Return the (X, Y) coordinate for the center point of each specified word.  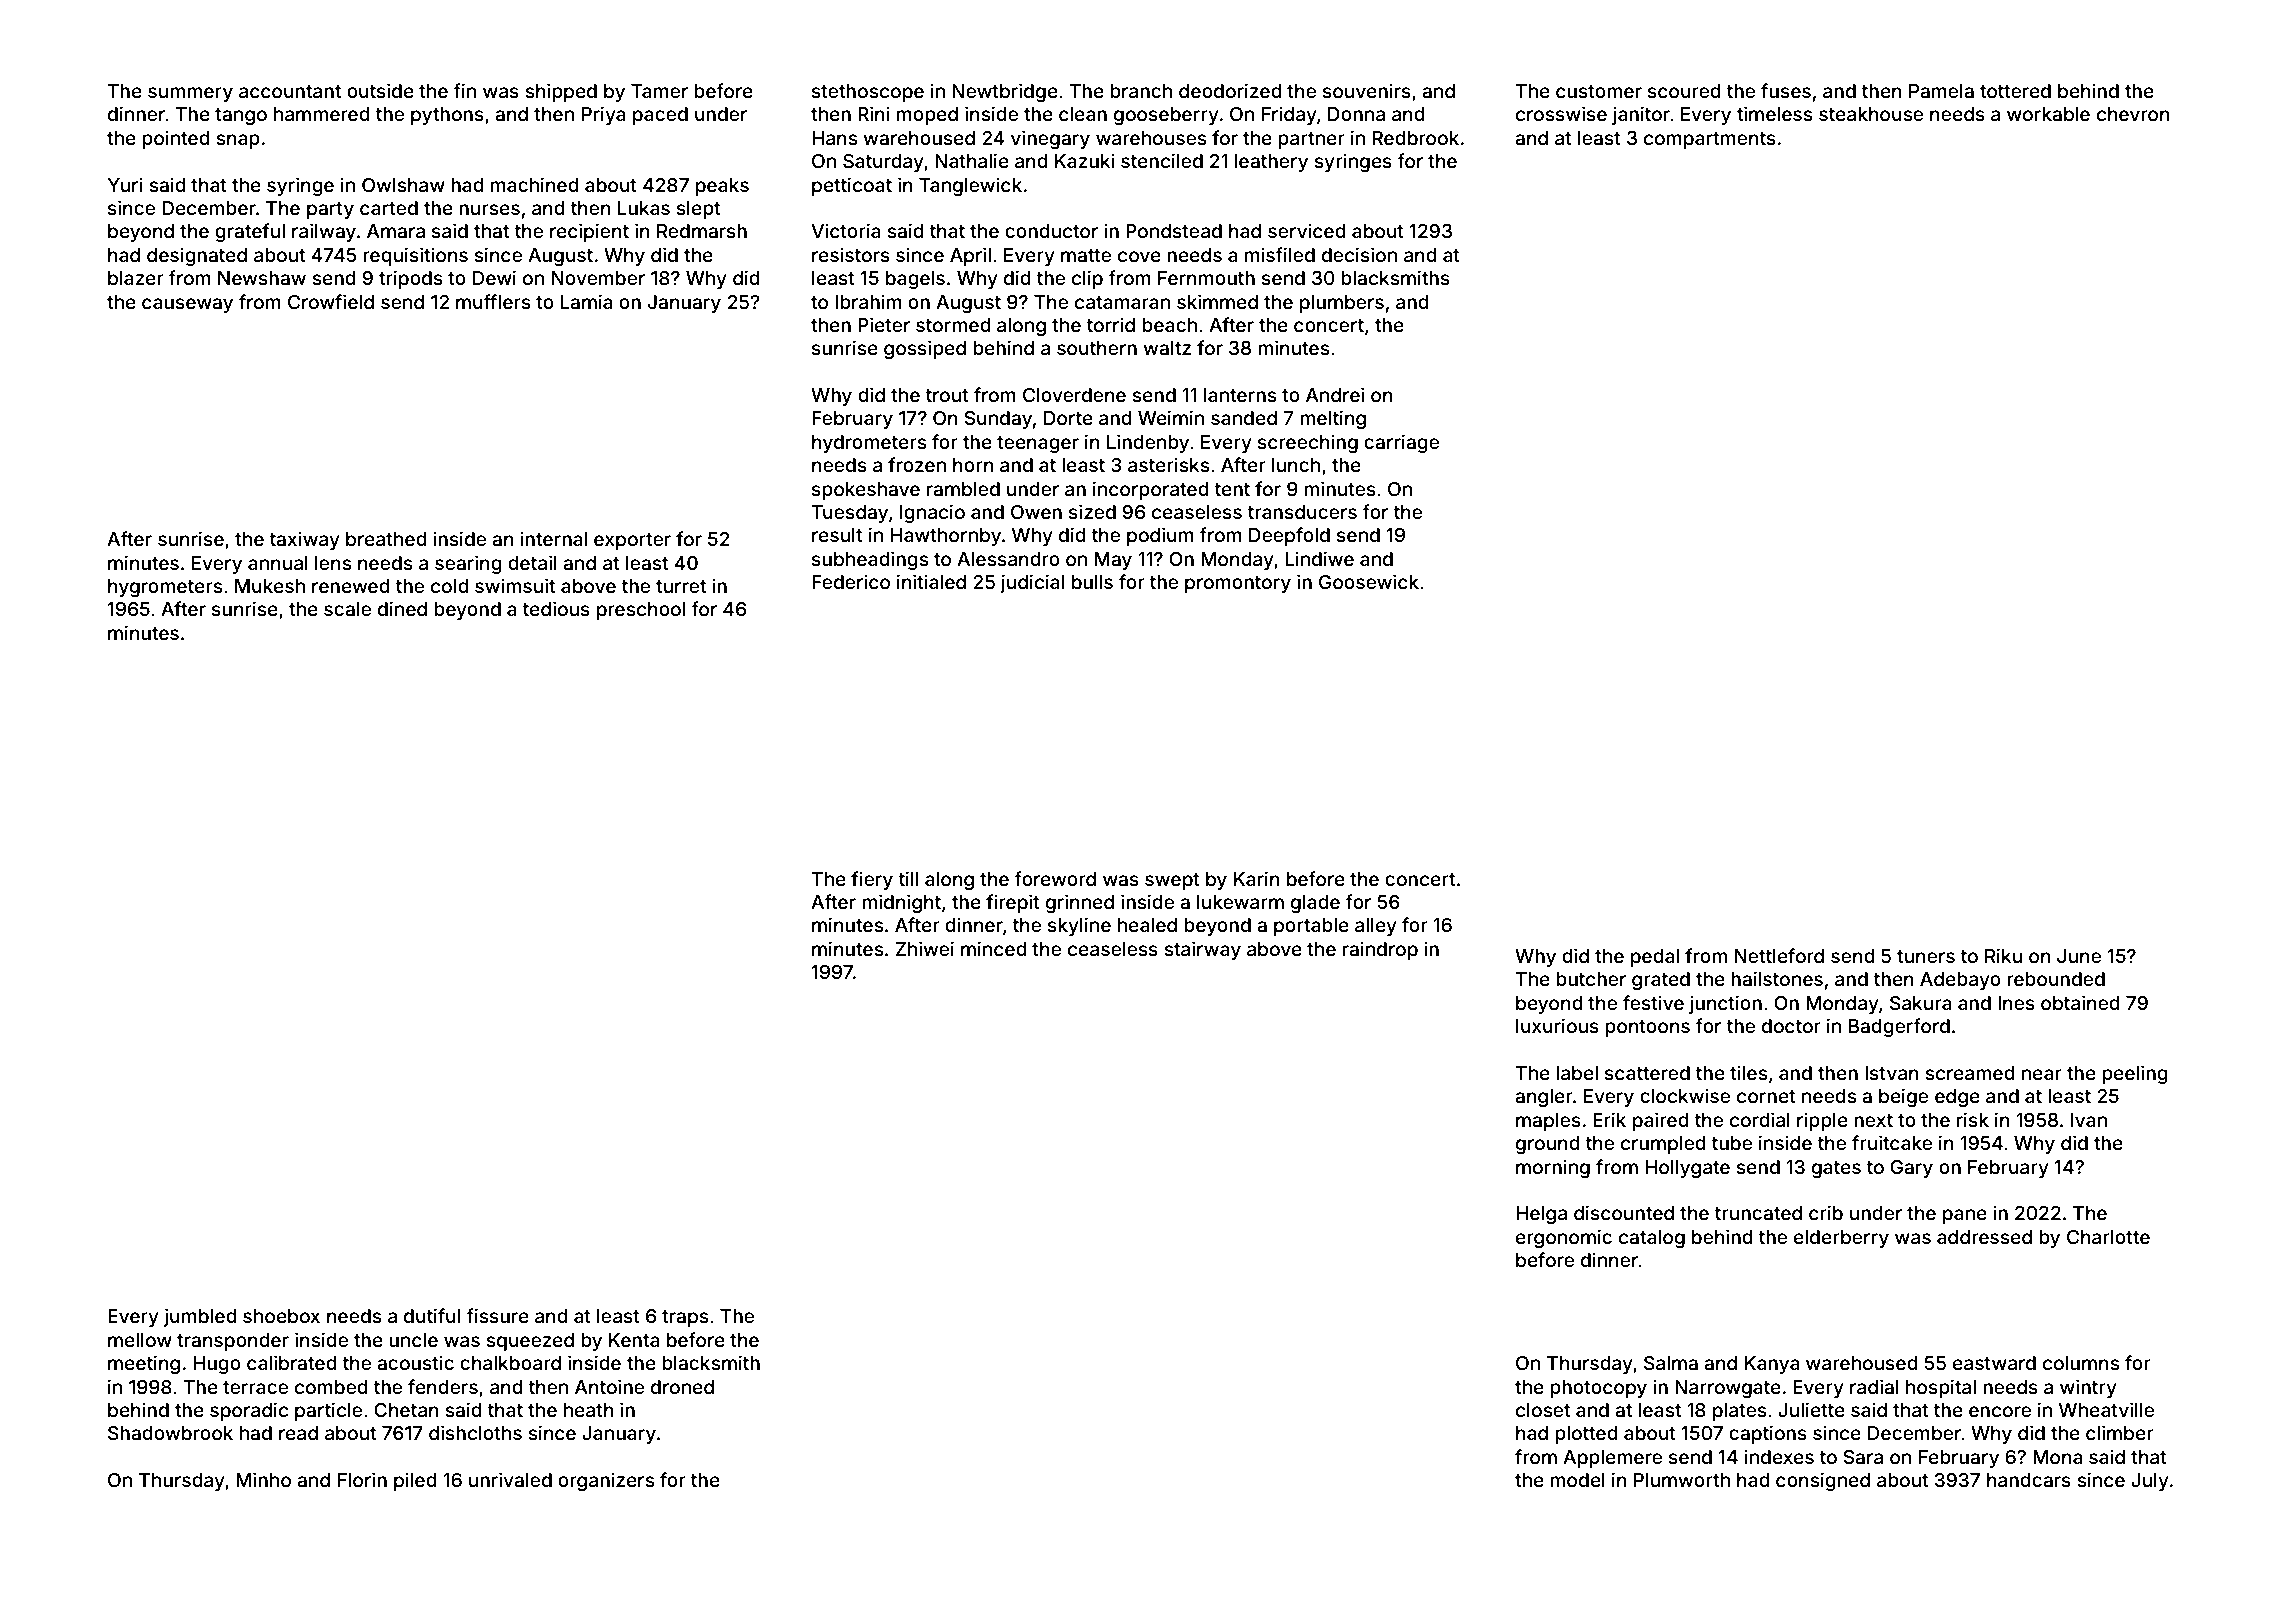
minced (993, 948)
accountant (290, 91)
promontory (1238, 584)
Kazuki (1085, 160)
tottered (2015, 91)
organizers (606, 1481)
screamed (1969, 1073)
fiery (872, 880)
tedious (556, 608)
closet (1543, 1410)
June (2079, 956)
